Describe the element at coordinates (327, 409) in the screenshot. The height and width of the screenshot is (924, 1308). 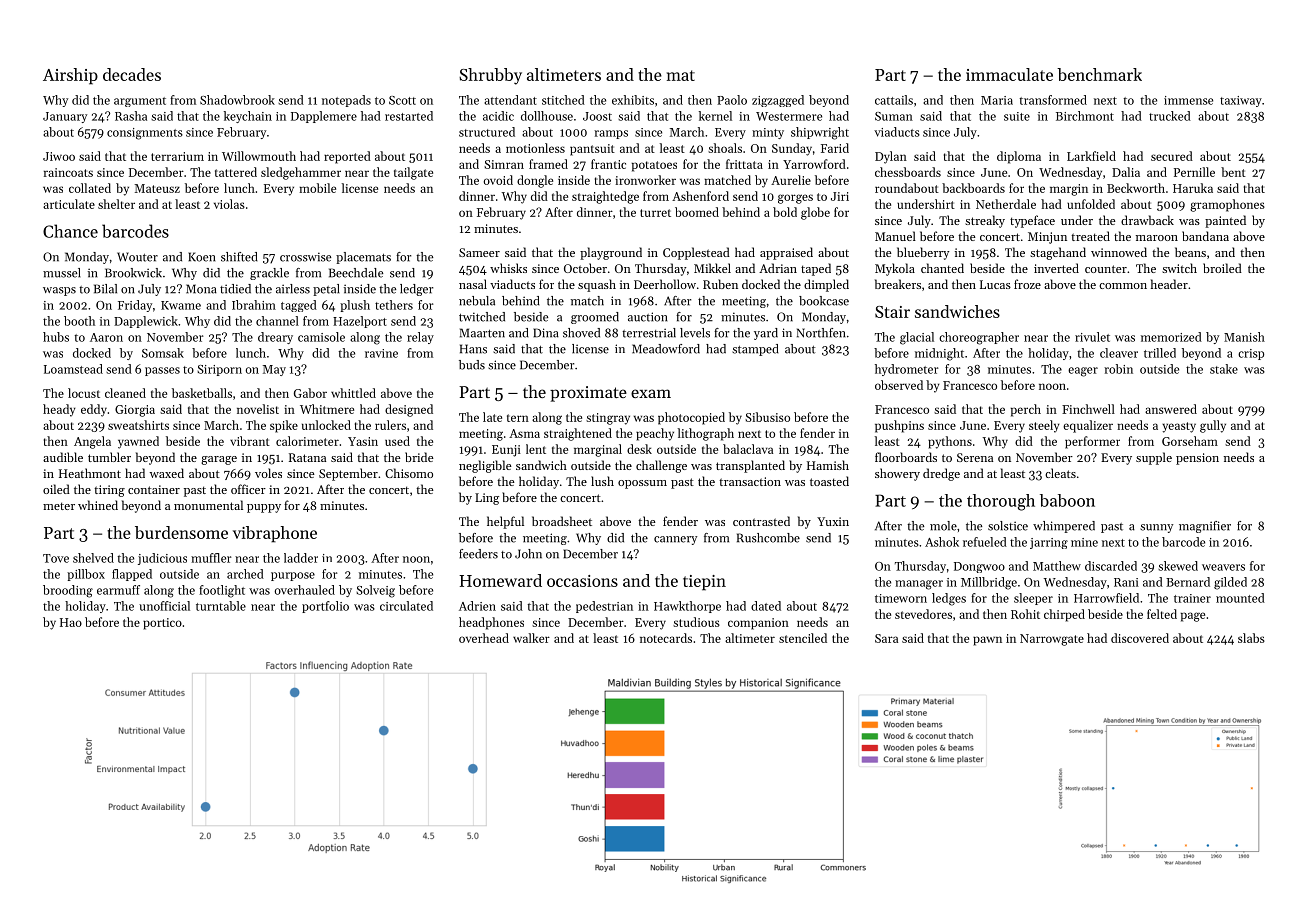
I see `Whitmere` at that location.
